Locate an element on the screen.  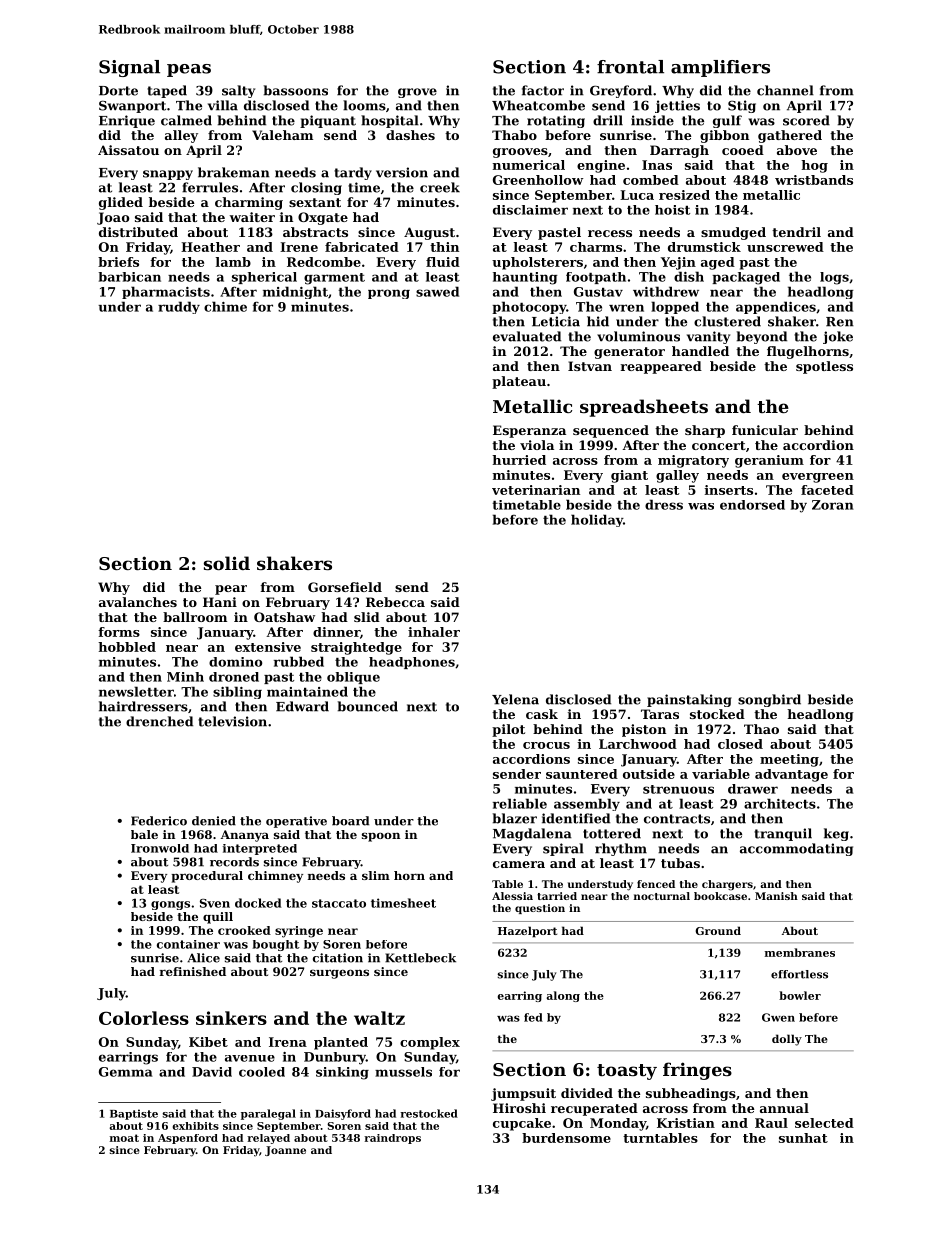
Gustav is located at coordinates (598, 292).
